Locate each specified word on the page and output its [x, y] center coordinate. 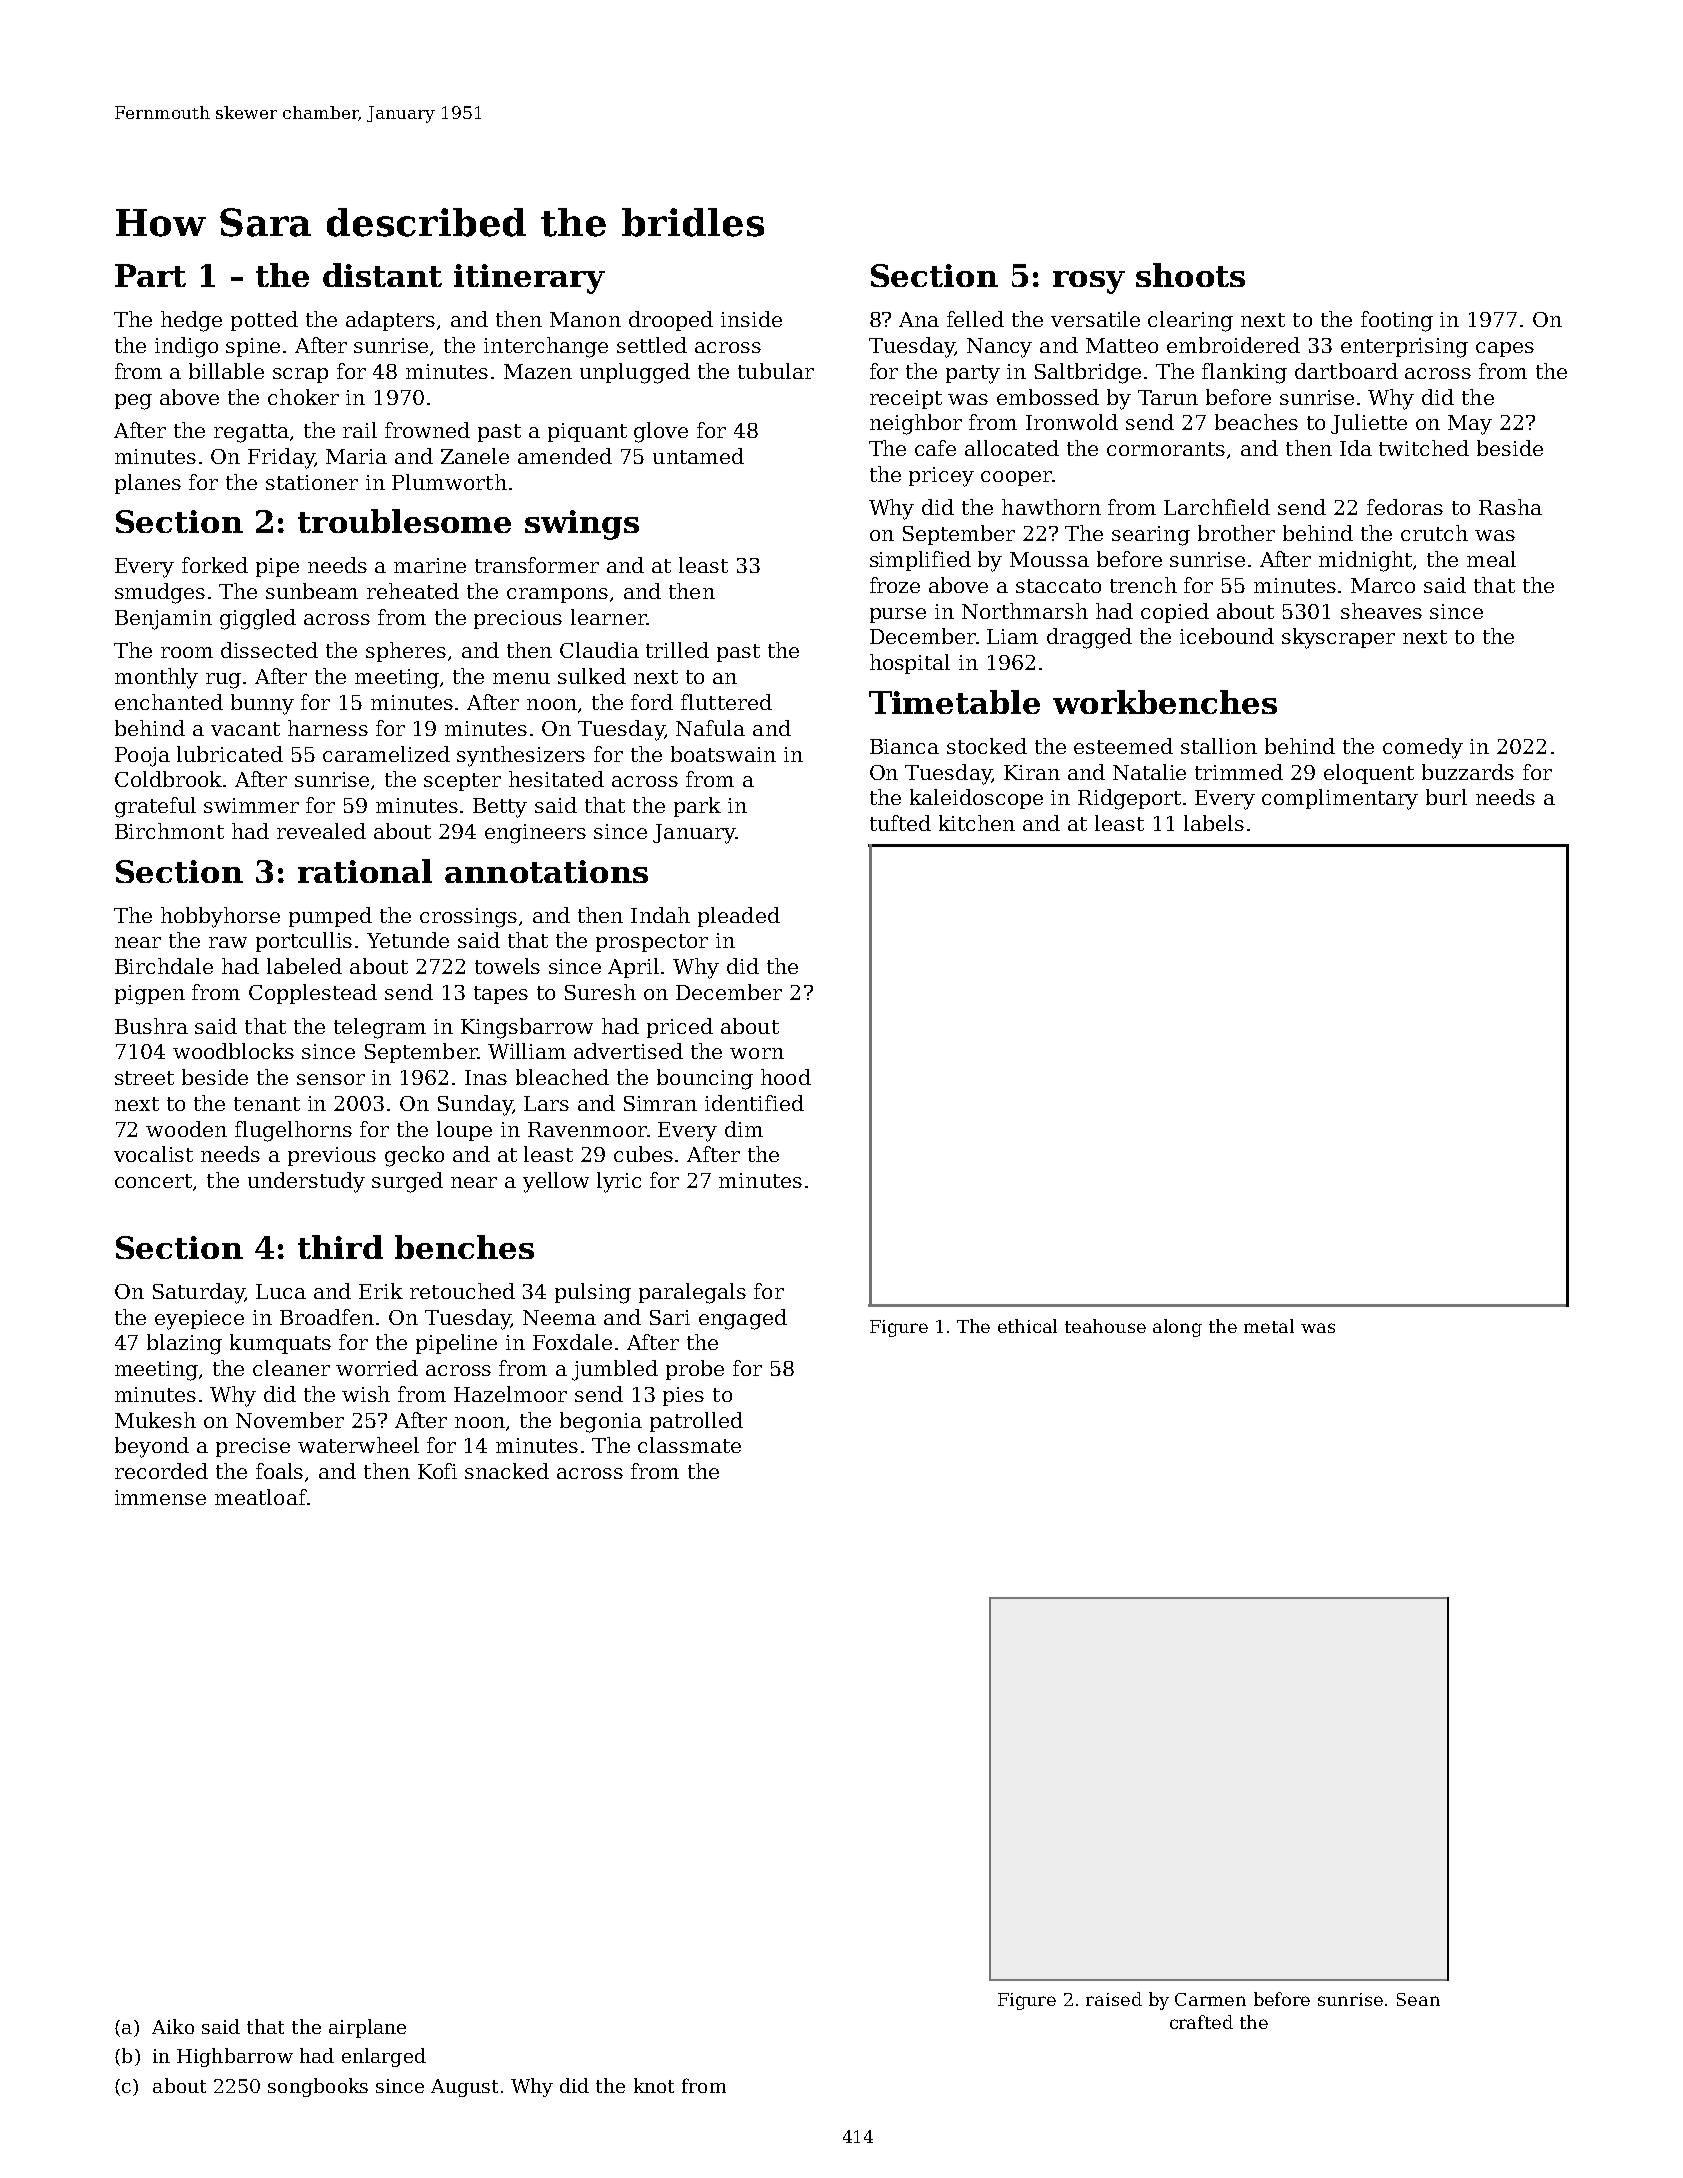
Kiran [1032, 772]
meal [1491, 559]
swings [582, 525]
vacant [245, 729]
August [464, 2088]
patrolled [696, 1422]
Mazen [538, 371]
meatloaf [261, 1497]
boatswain [723, 754]
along [1177, 1328]
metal [1269, 1326]
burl [1446, 797]
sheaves [1381, 611]
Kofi [437, 1471]
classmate [689, 1445]
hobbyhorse [220, 917]
